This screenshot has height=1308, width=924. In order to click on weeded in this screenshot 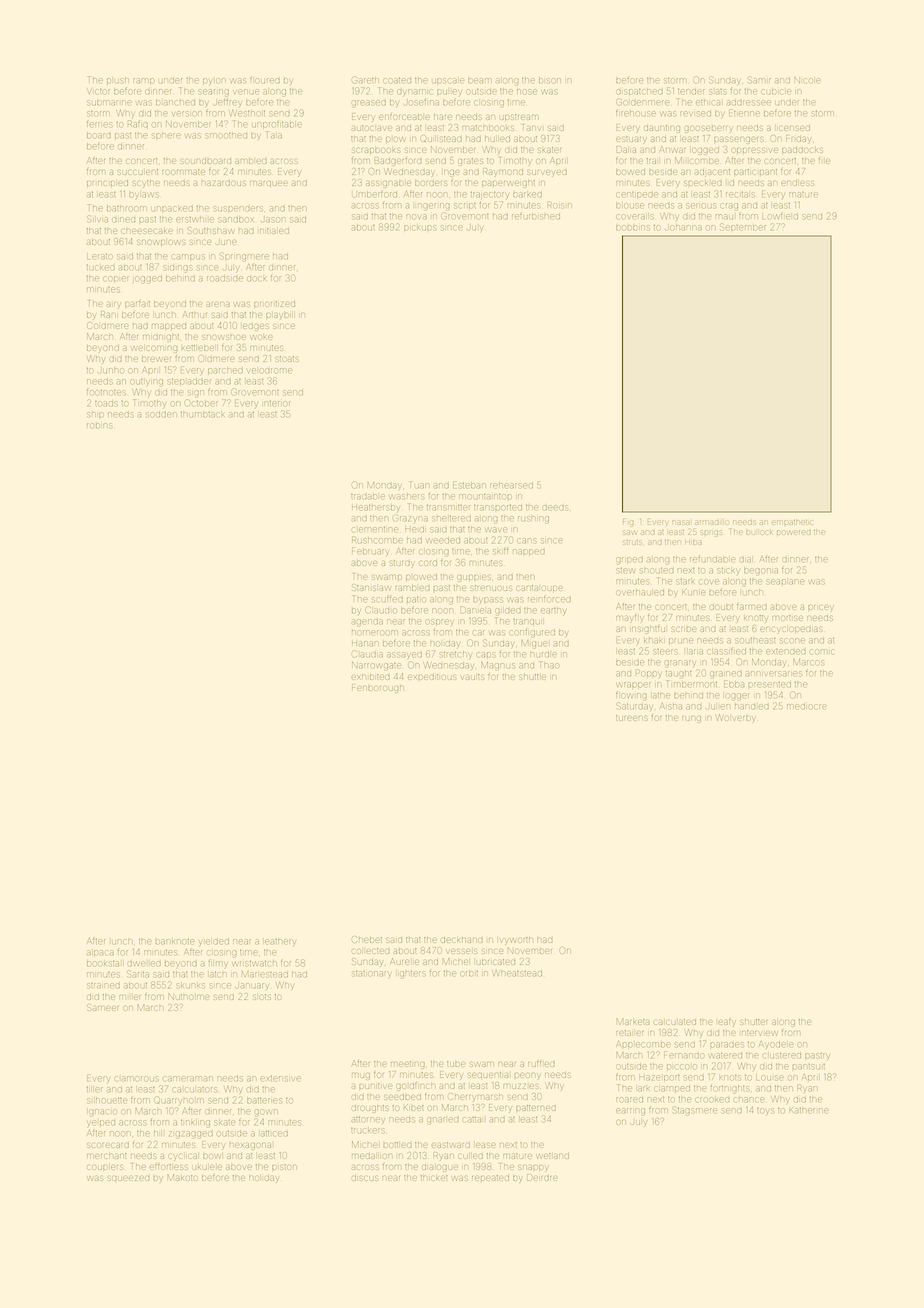, I will do `click(443, 540)`.
